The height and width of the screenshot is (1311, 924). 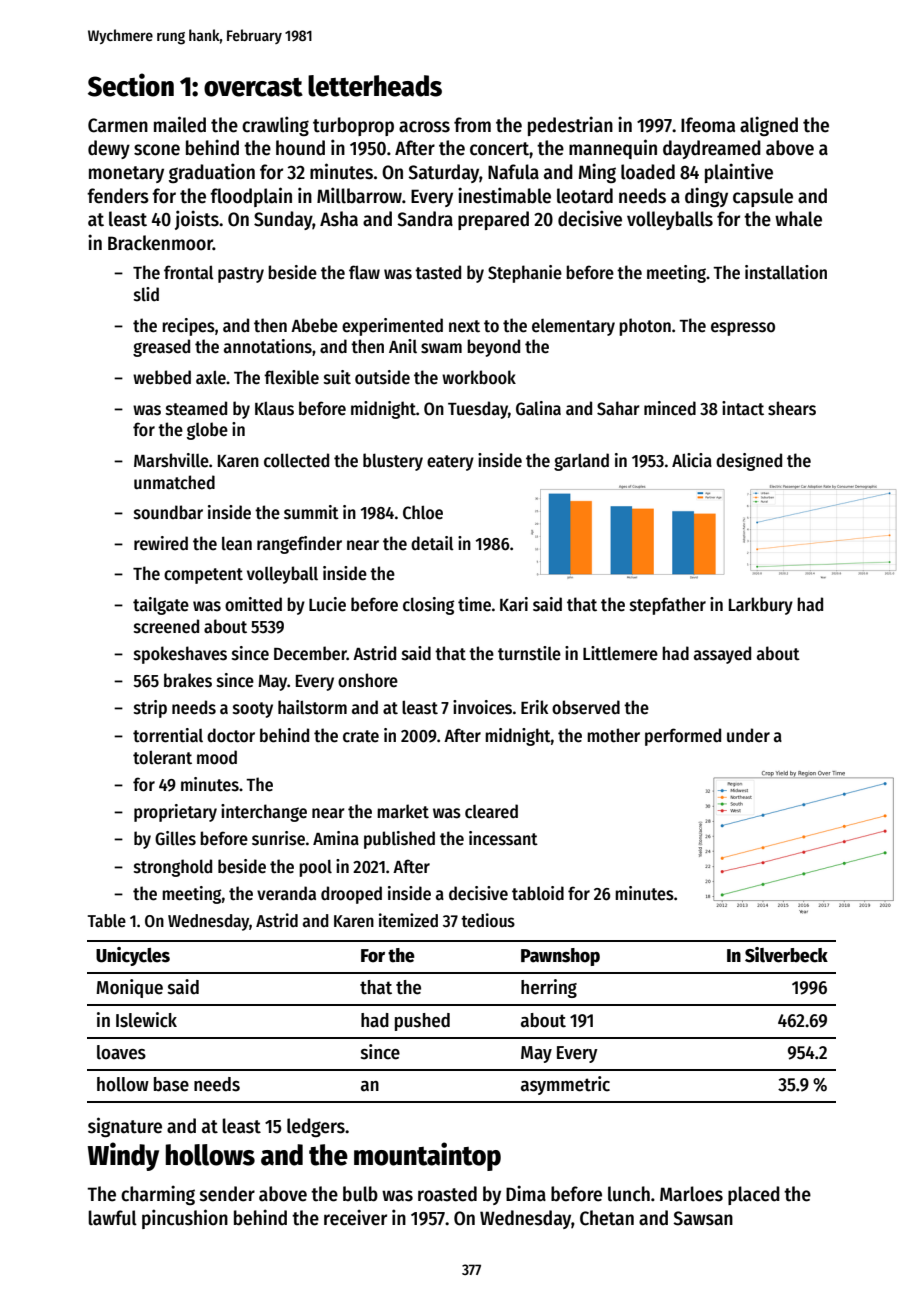 What do you see at coordinates (488, 920) in the screenshot?
I see `tedious` at bounding box center [488, 920].
